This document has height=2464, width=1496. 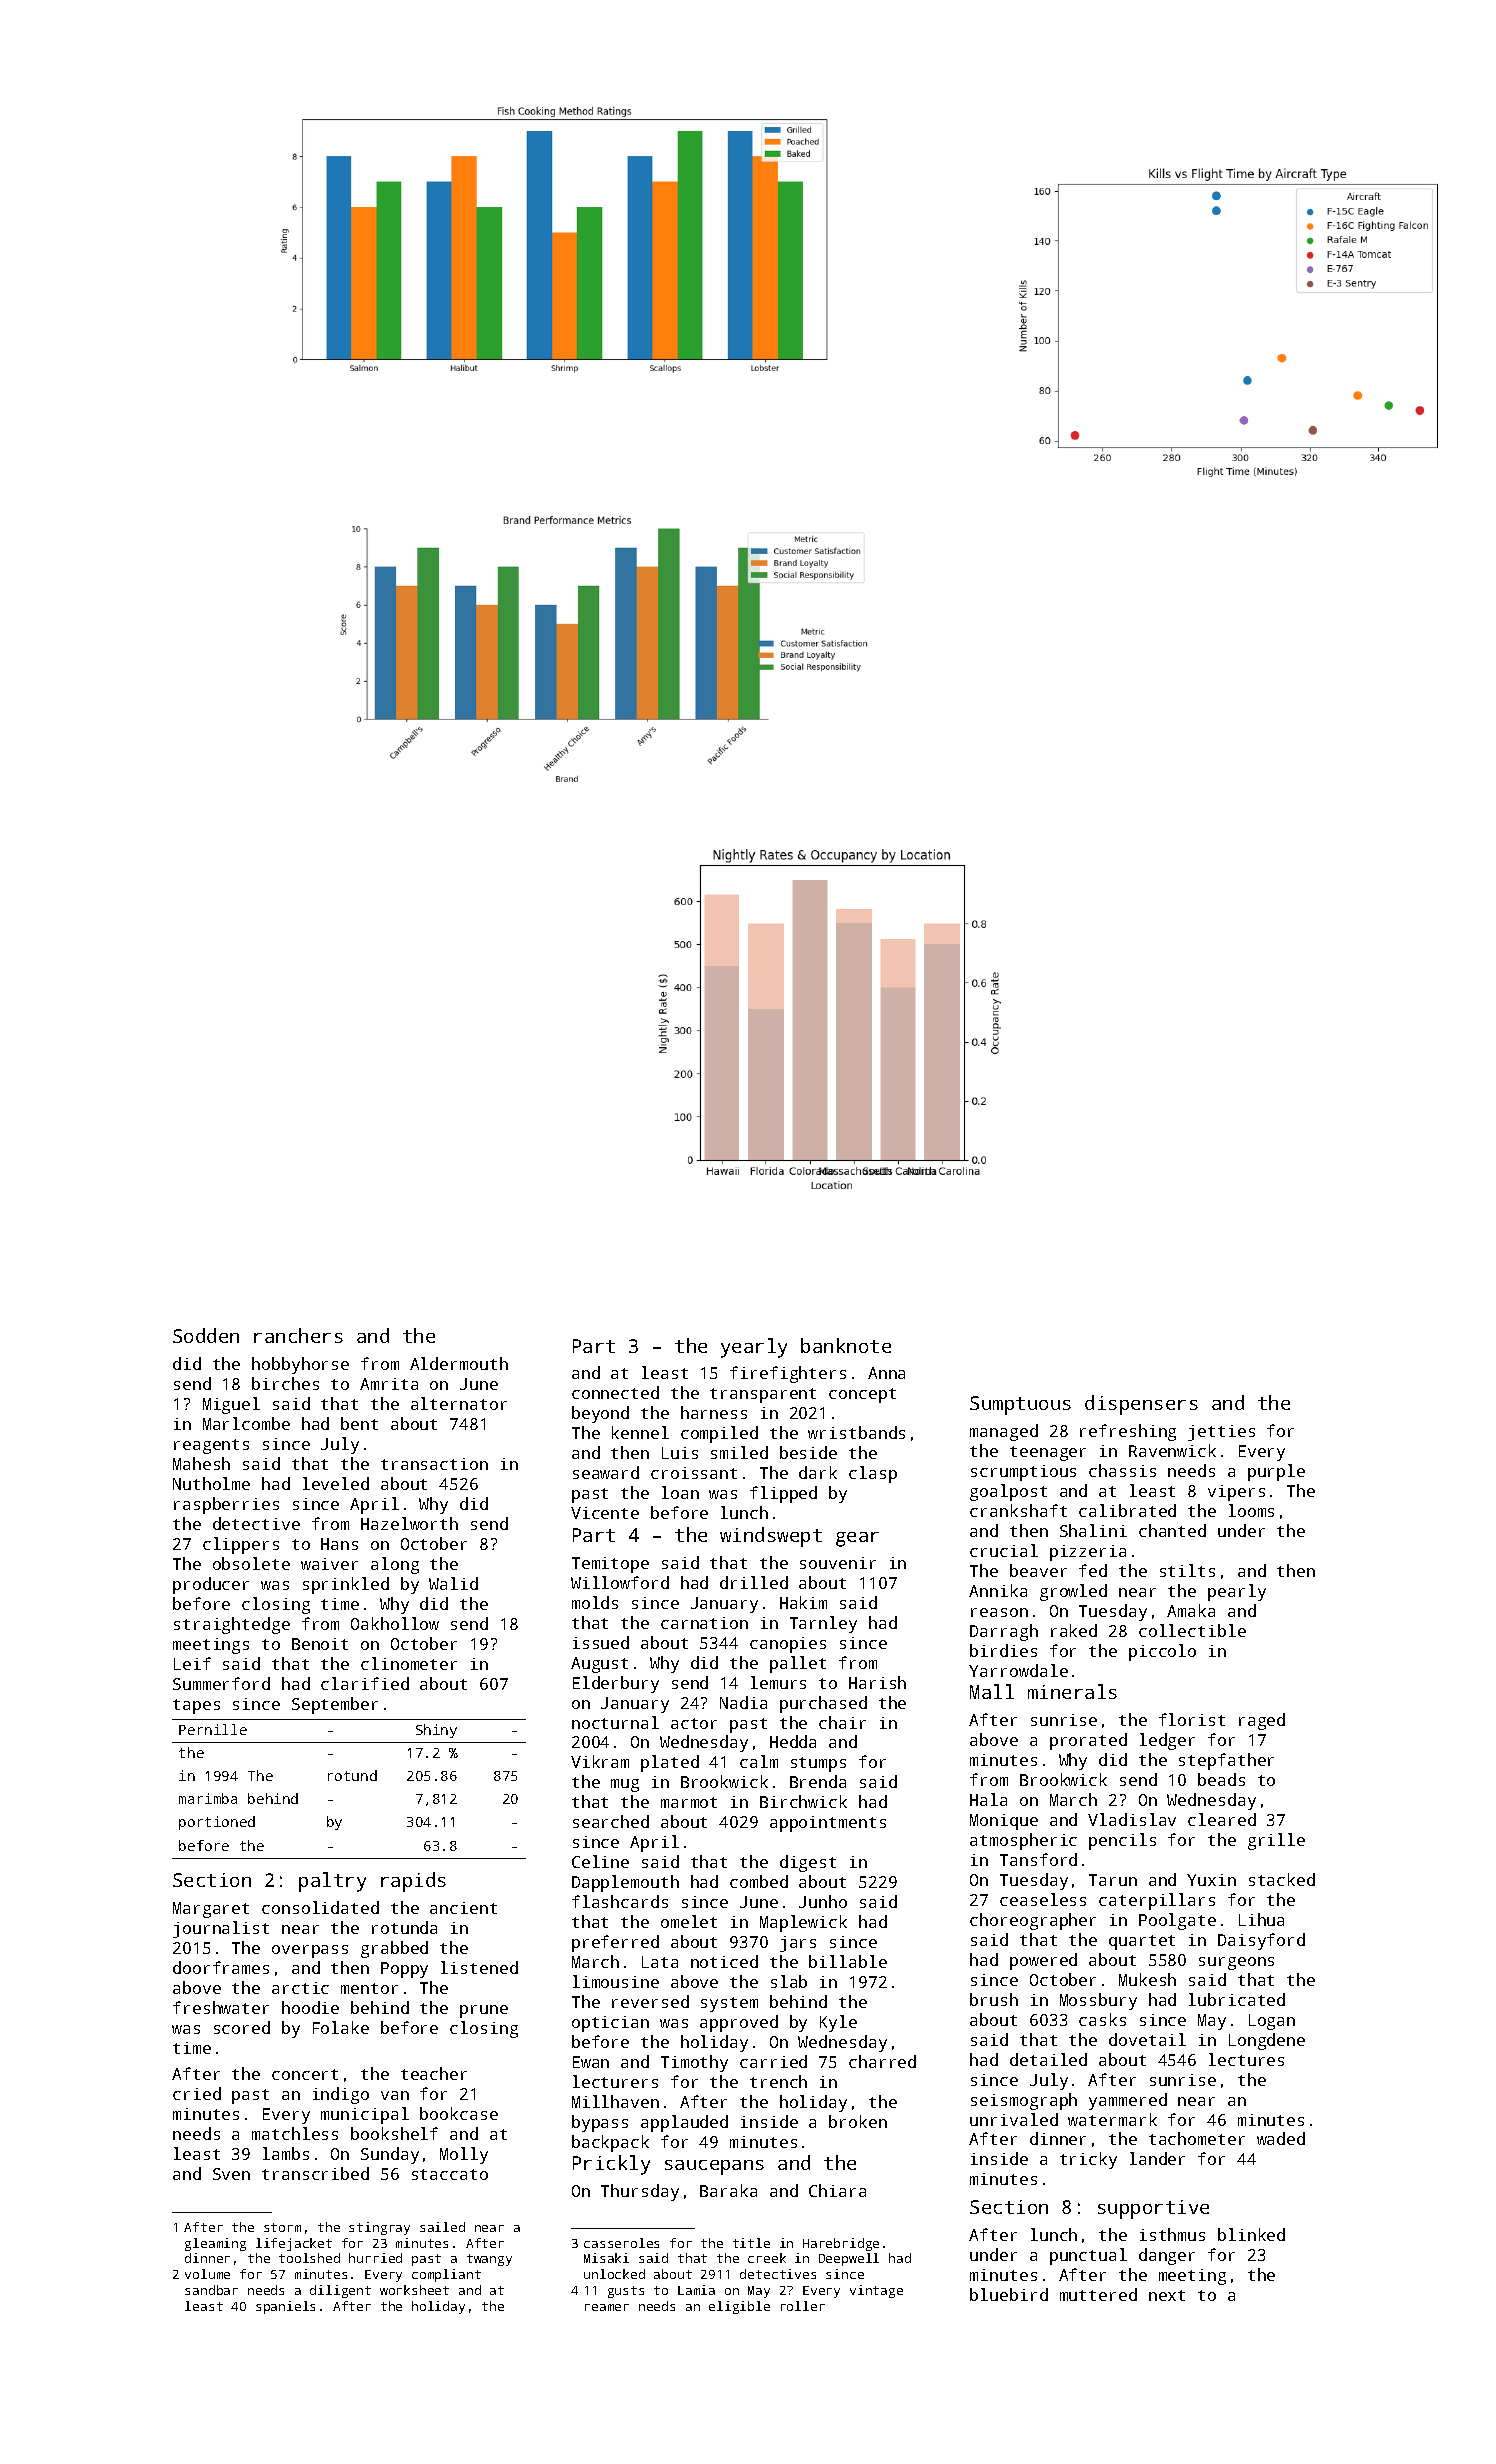 I want to click on combed, so click(x=759, y=1881).
